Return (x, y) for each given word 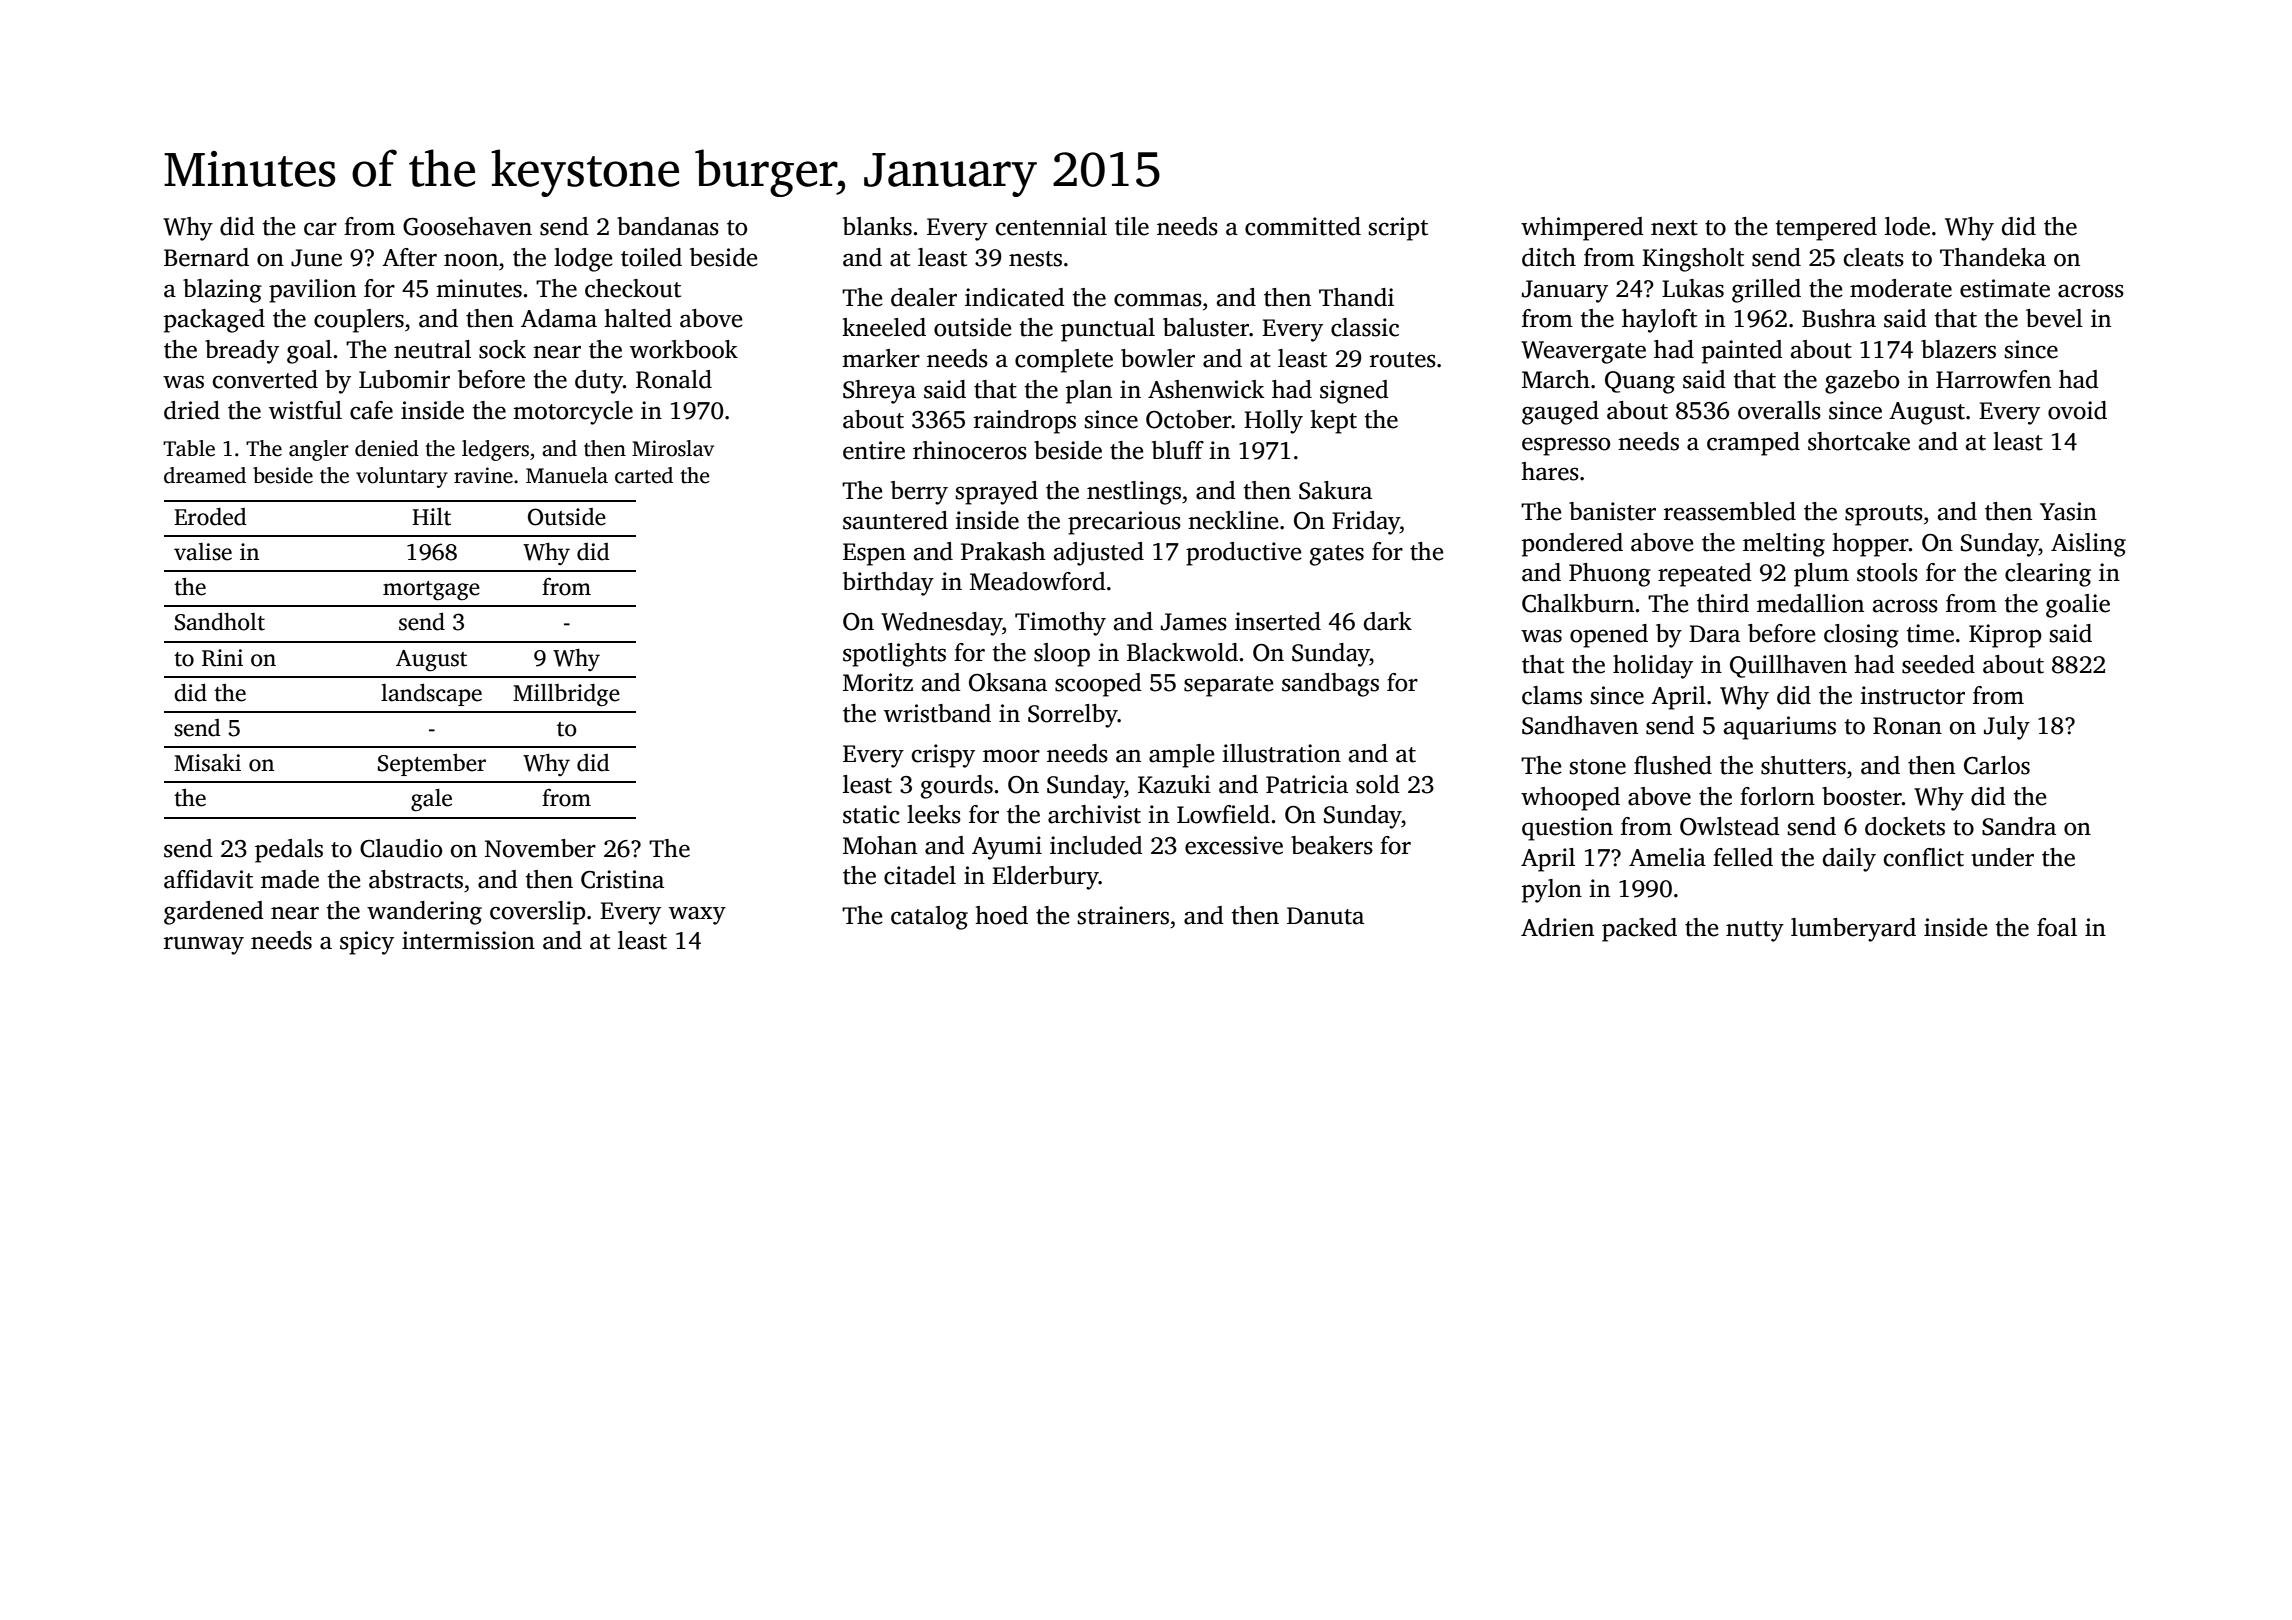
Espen (874, 554)
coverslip (538, 913)
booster (1862, 796)
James (1194, 622)
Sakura (1335, 490)
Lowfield (1223, 814)
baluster (1206, 327)
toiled (651, 257)
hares (1550, 471)
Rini (222, 658)
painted (1742, 352)
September (432, 765)
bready (242, 352)
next (1674, 228)
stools (1887, 572)
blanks (877, 226)
